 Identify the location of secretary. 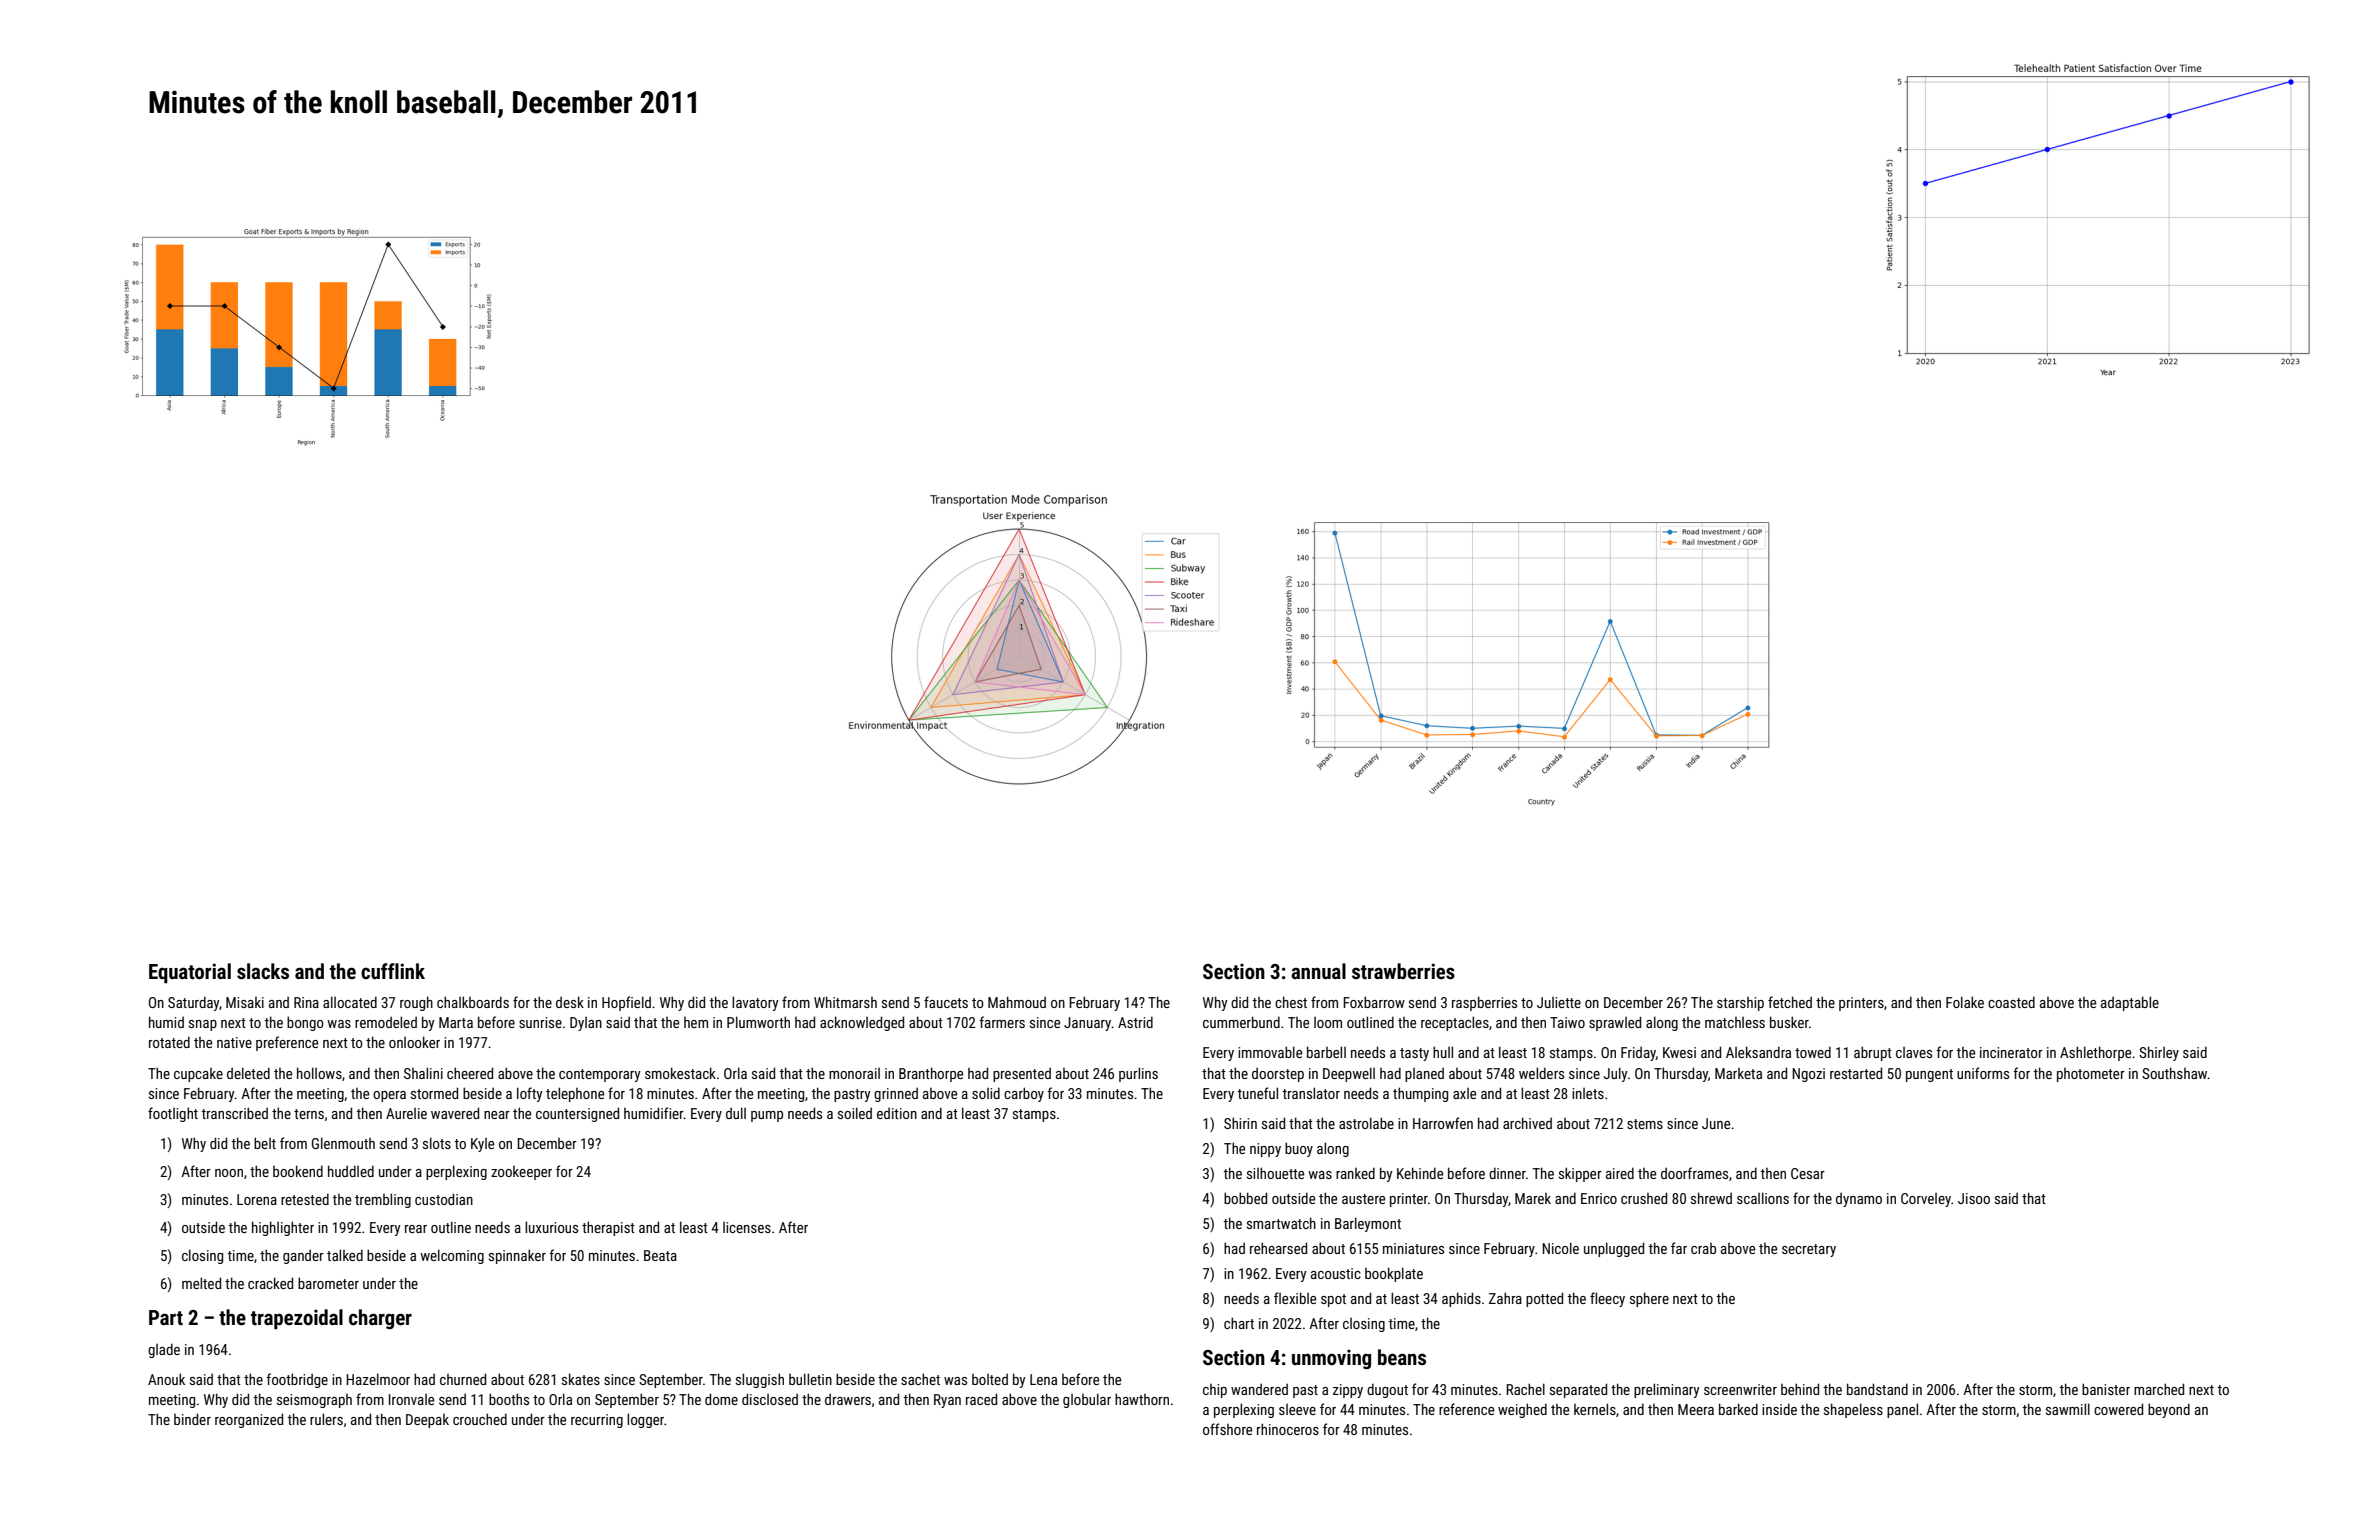
(1809, 1250).
